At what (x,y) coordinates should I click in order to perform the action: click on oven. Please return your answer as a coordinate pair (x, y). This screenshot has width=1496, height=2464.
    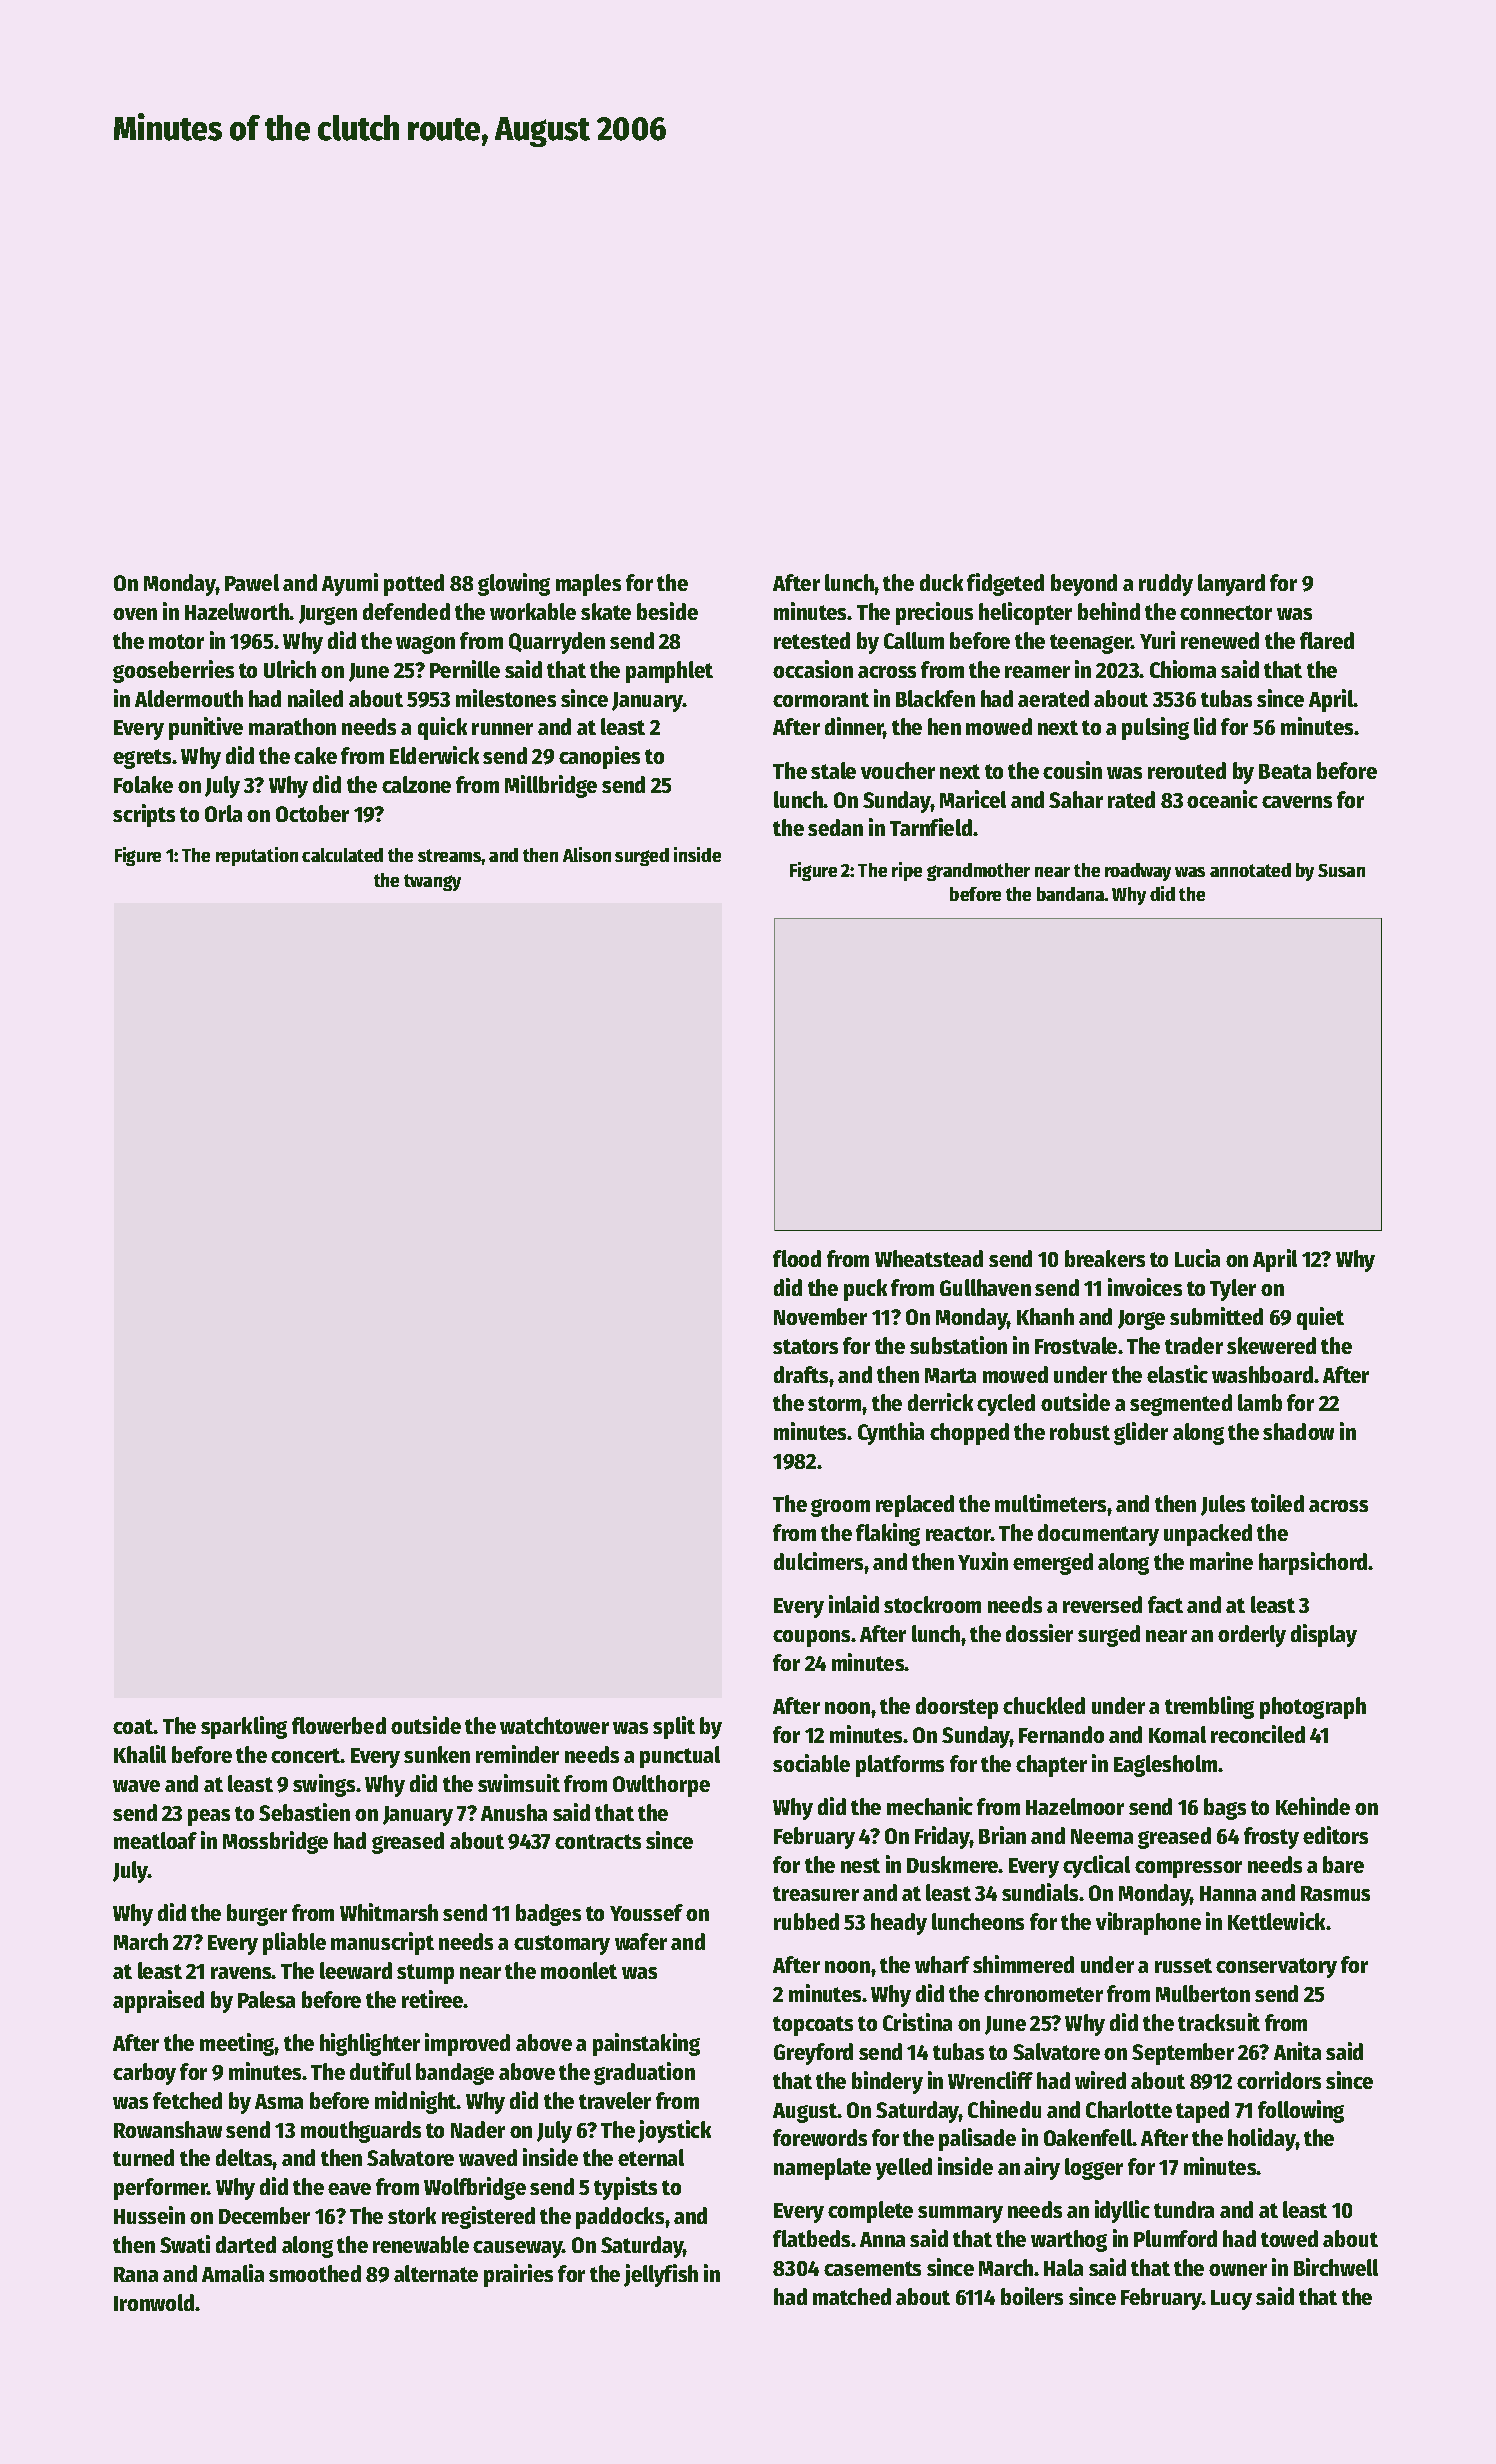
    Looking at the image, I should click on (135, 614).
